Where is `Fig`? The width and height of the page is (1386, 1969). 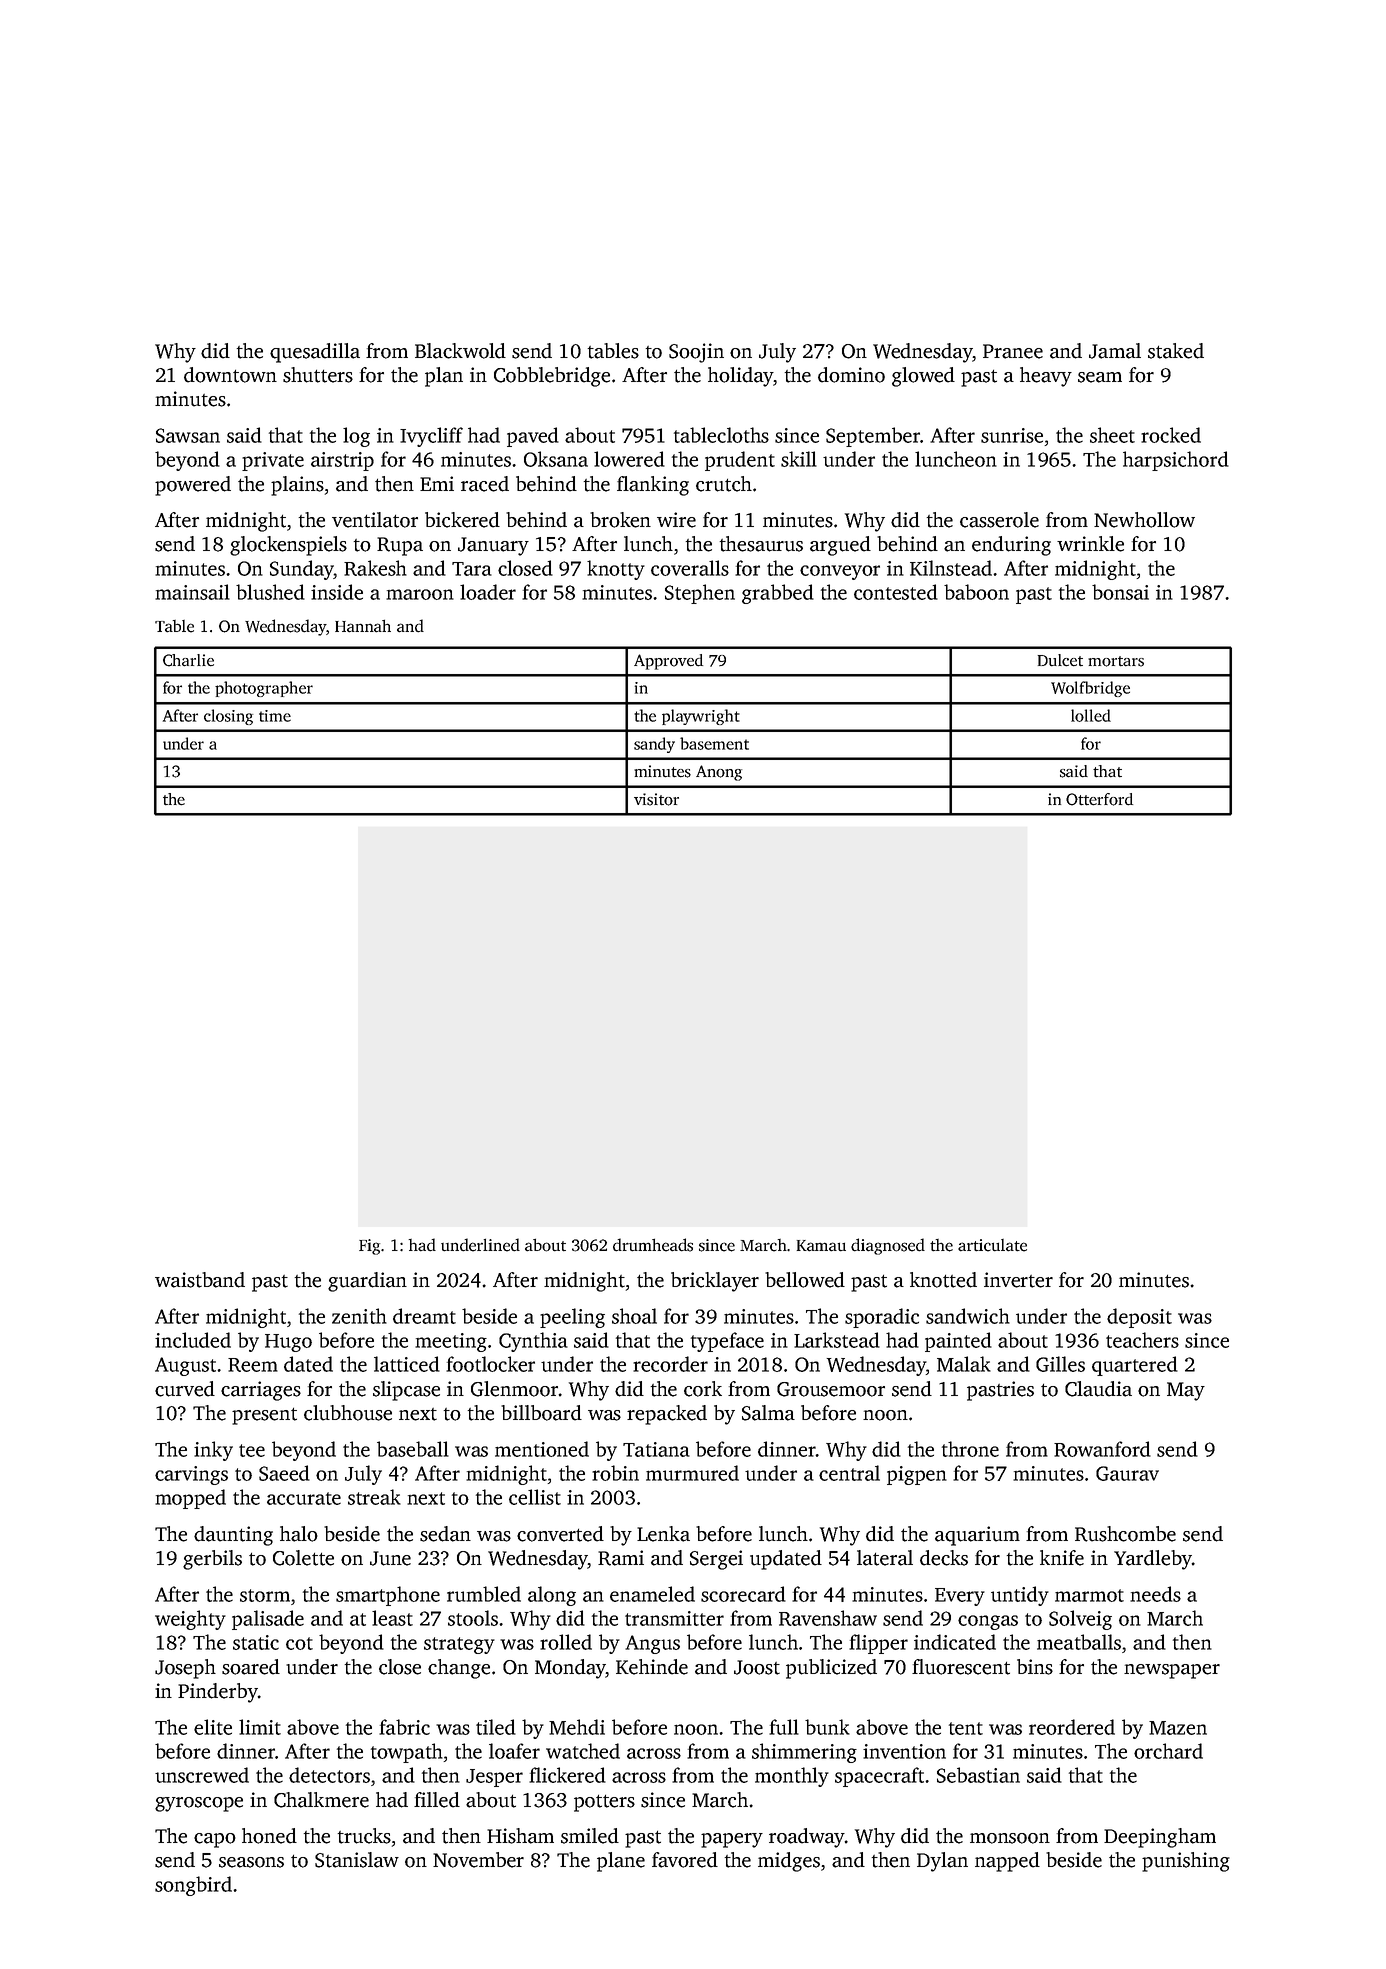
Fig is located at coordinates (369, 1247).
